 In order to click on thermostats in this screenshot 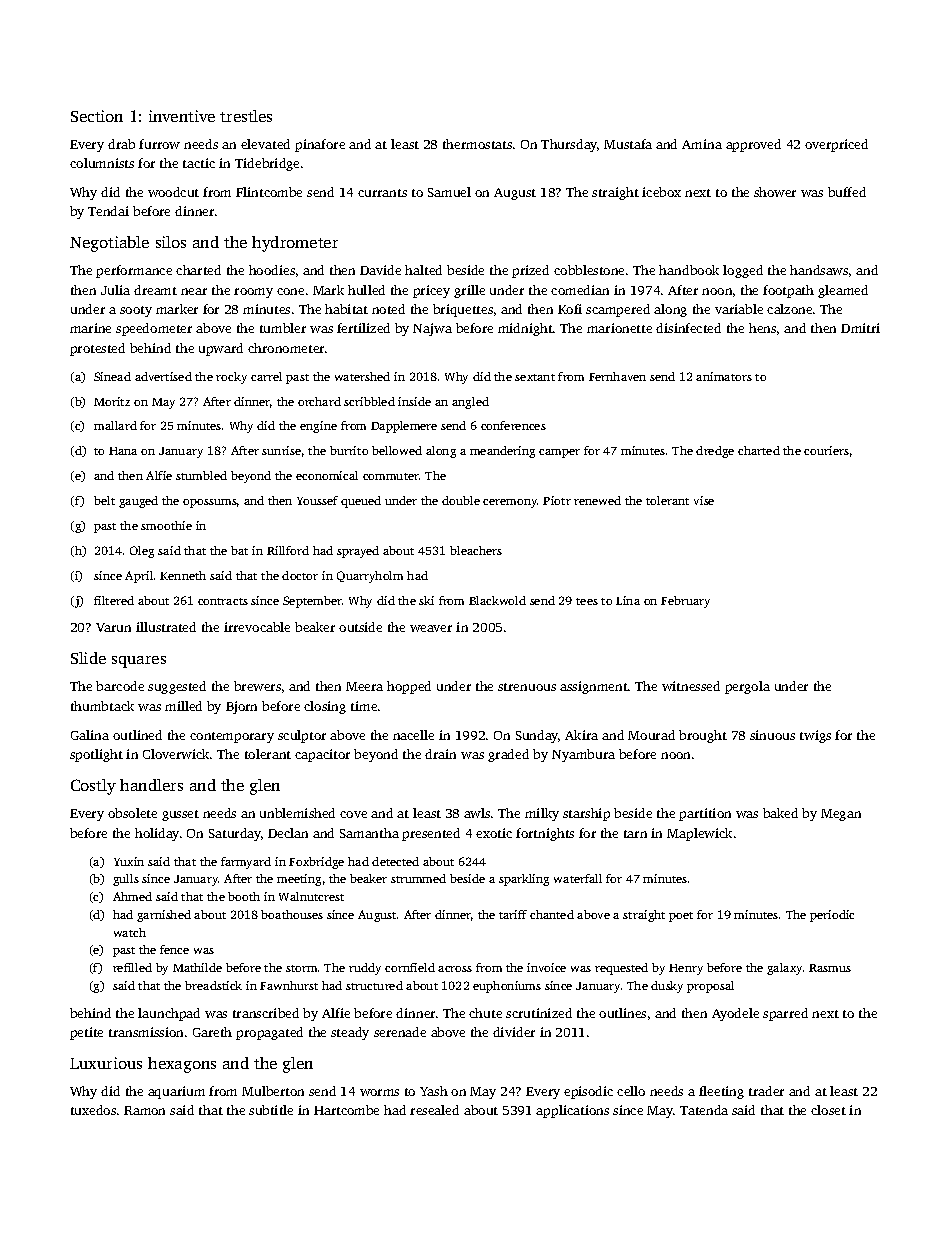, I will do `click(477, 144)`.
